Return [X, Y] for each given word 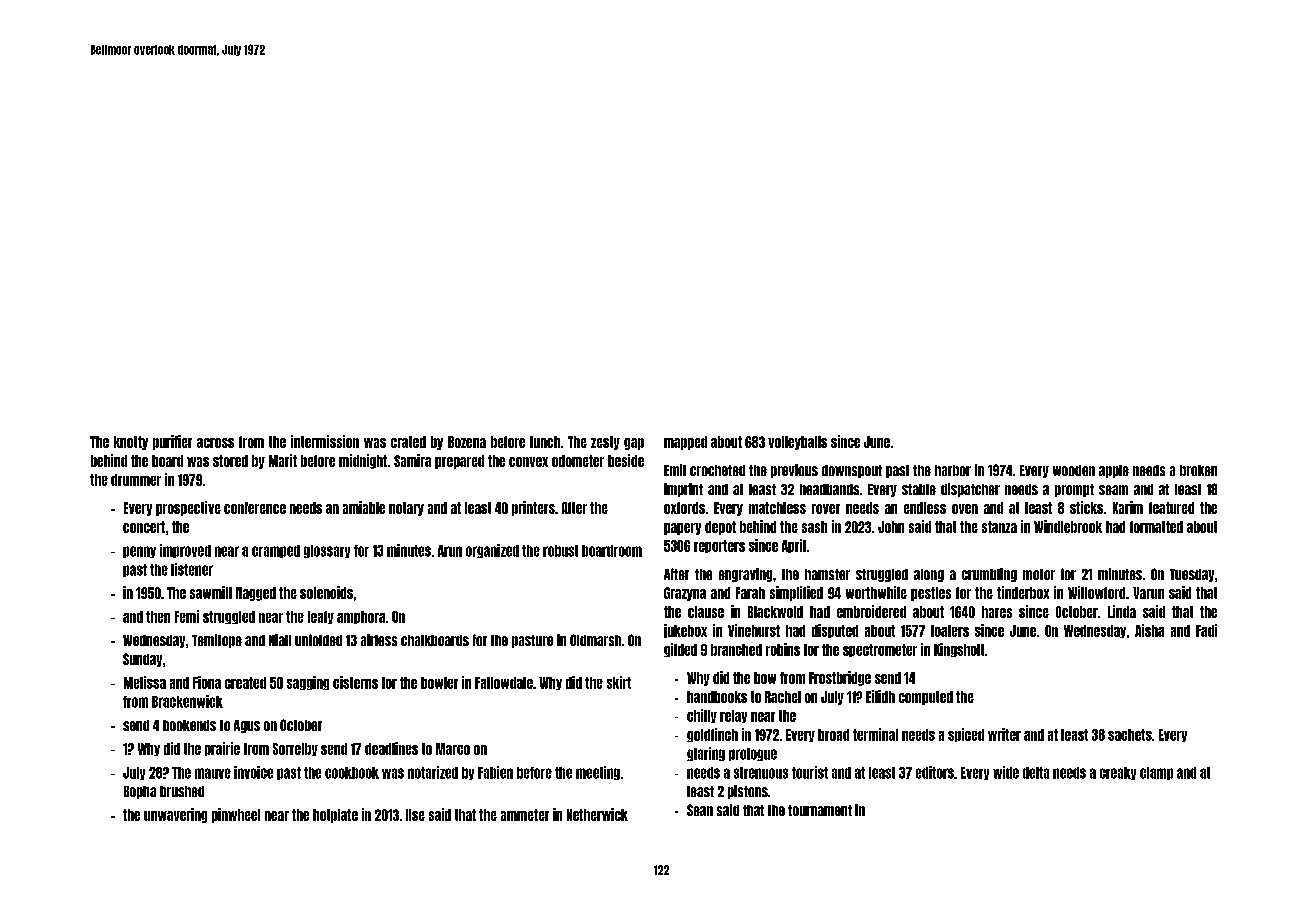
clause [706, 612]
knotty [131, 443]
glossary [327, 551]
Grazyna [685, 594]
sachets [1130, 735]
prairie [222, 749]
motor [1039, 574]
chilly [702, 716]
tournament [820, 810]
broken [1198, 470]
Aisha [1149, 630]
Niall [280, 640]
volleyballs [797, 443]
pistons [748, 792]
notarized [433, 772]
